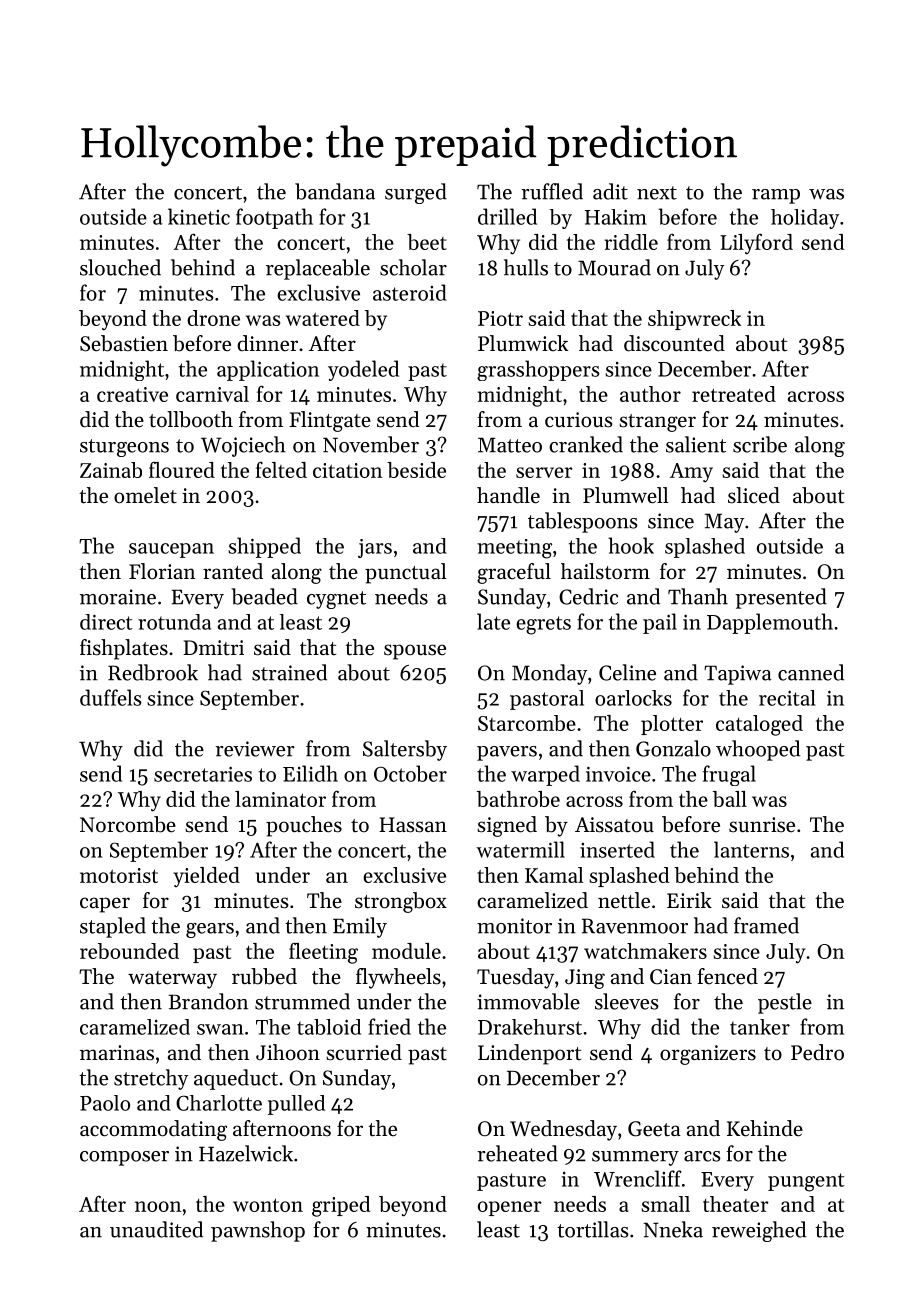 The height and width of the page is (1311, 924). What do you see at coordinates (128, 824) in the page?
I see `Norcombe` at bounding box center [128, 824].
